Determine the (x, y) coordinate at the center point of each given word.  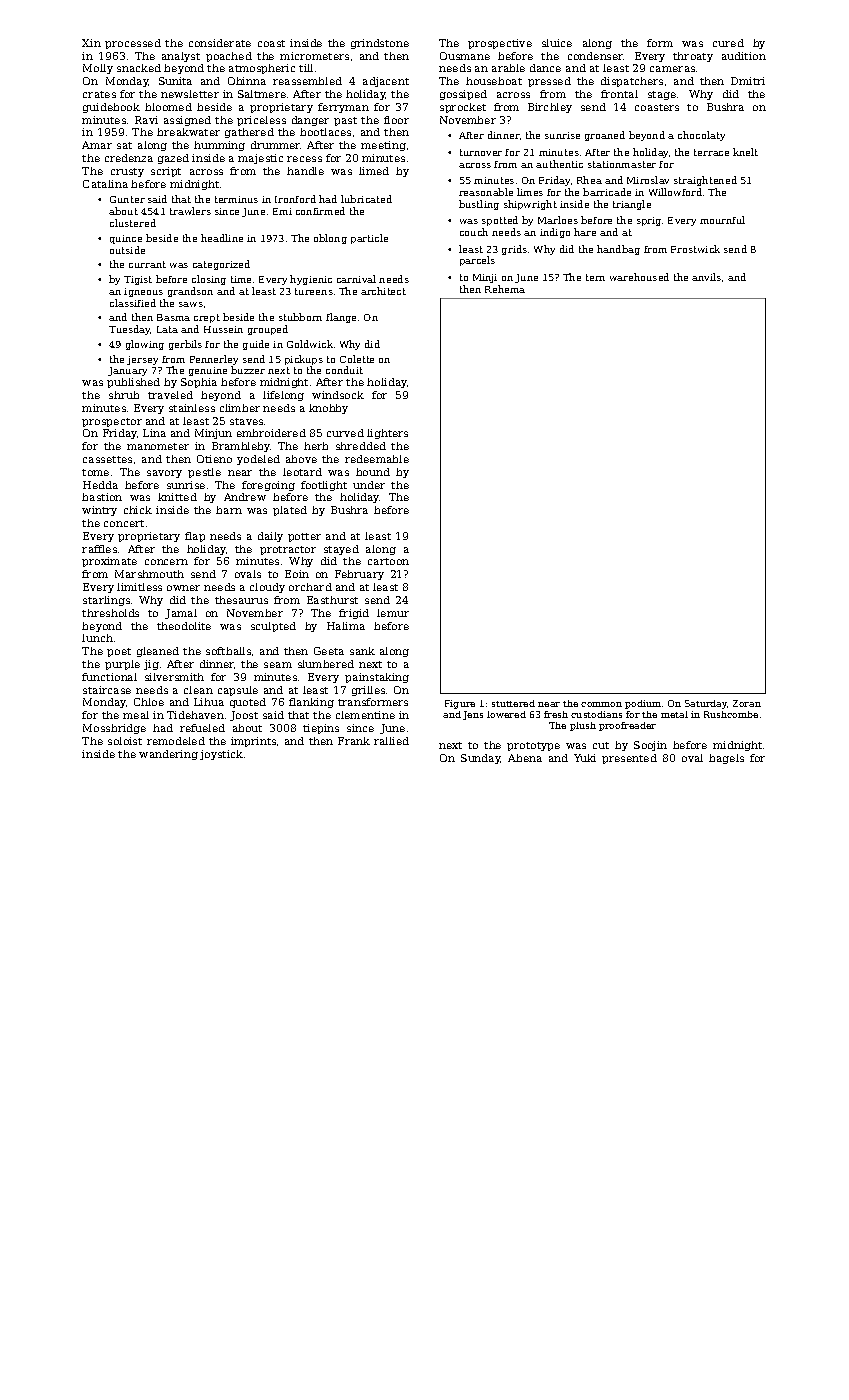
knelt (745, 152)
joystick (221, 755)
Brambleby (241, 447)
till (306, 68)
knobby (328, 409)
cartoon (388, 561)
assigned (187, 121)
